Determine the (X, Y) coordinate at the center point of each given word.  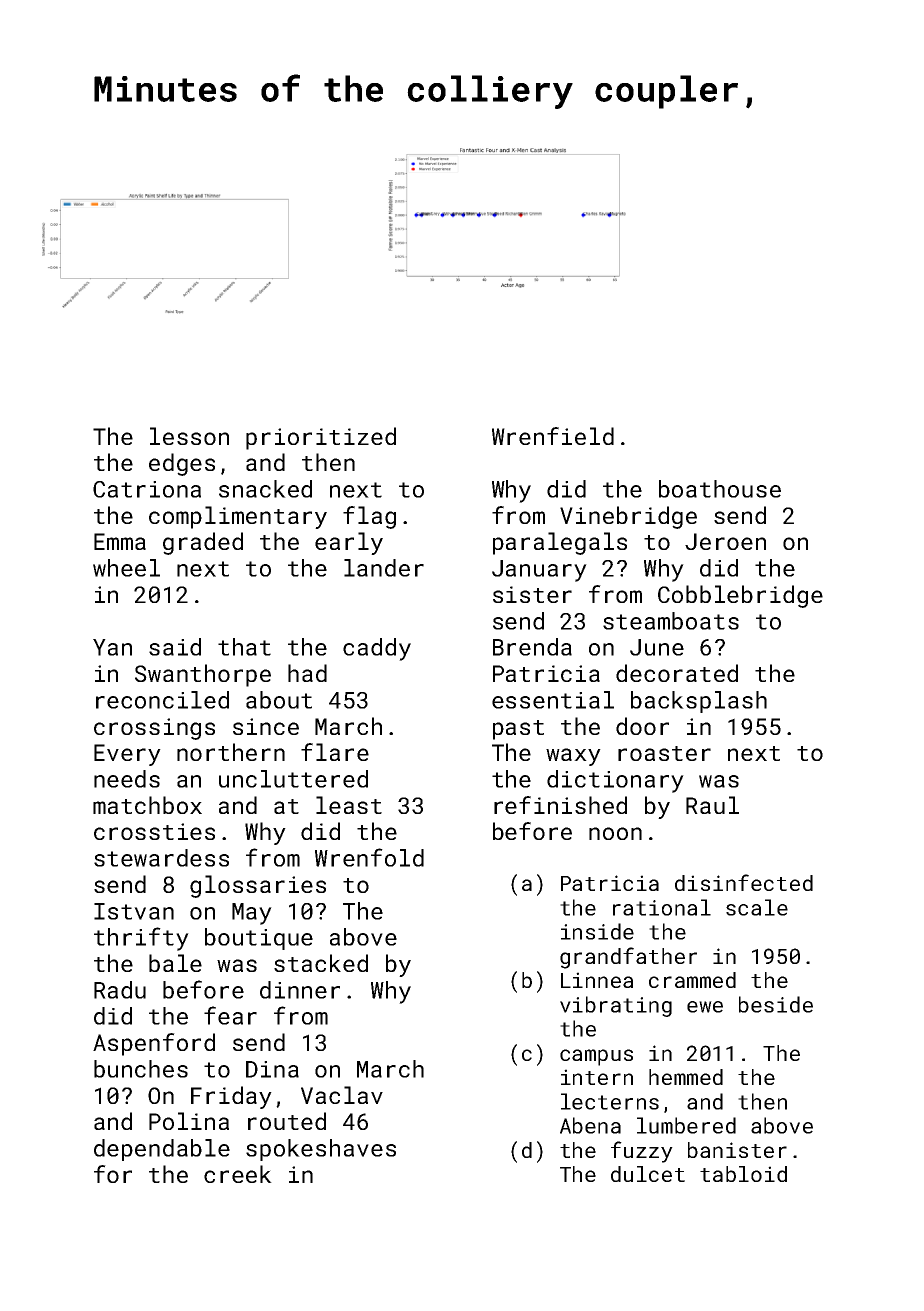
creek (238, 1174)
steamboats (671, 621)
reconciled (162, 700)
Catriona (147, 489)
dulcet (648, 1174)
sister (532, 594)
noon (615, 833)
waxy (573, 757)
